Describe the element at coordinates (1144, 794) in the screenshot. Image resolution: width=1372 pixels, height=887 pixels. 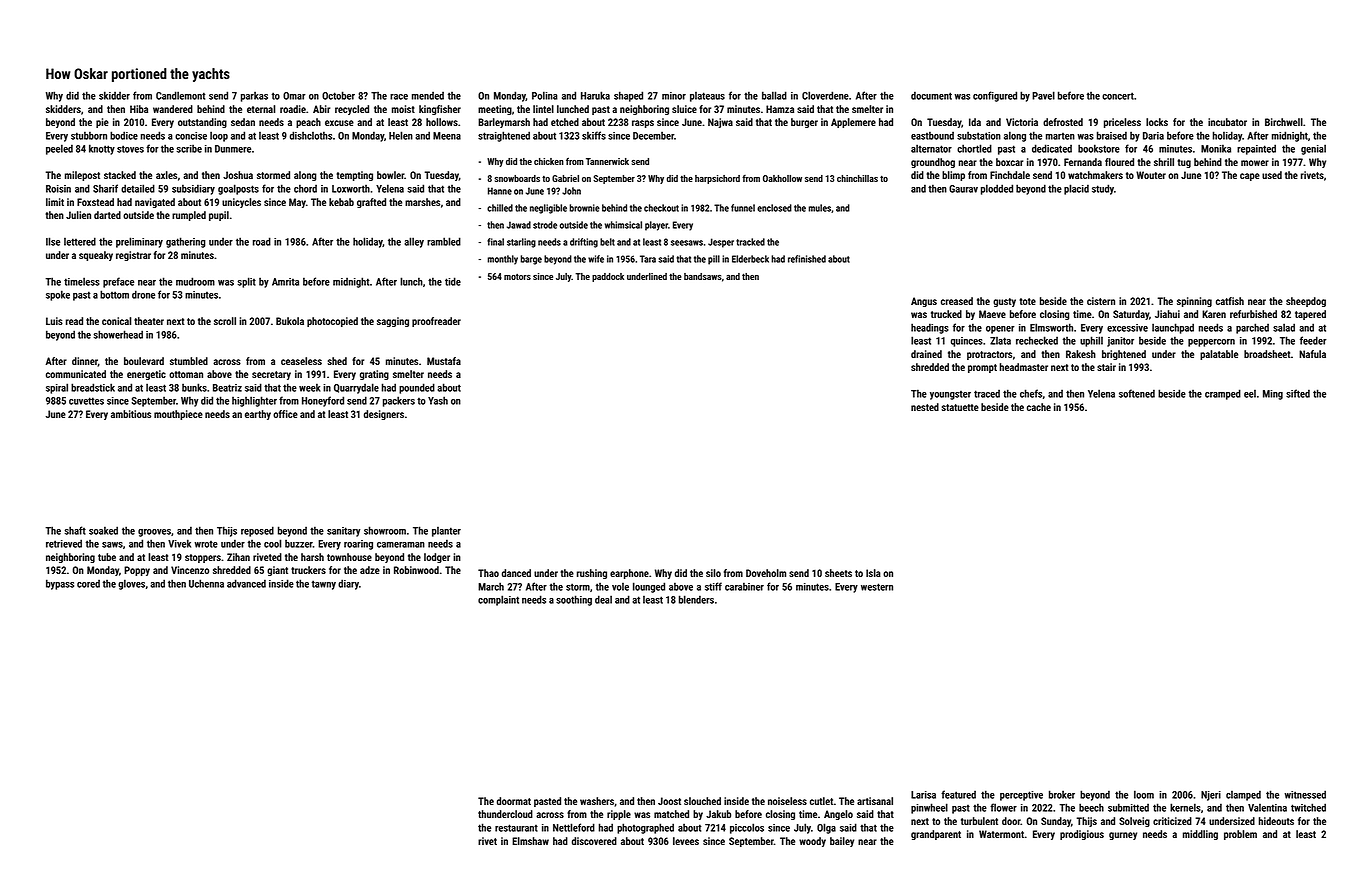
I see `loom` at that location.
